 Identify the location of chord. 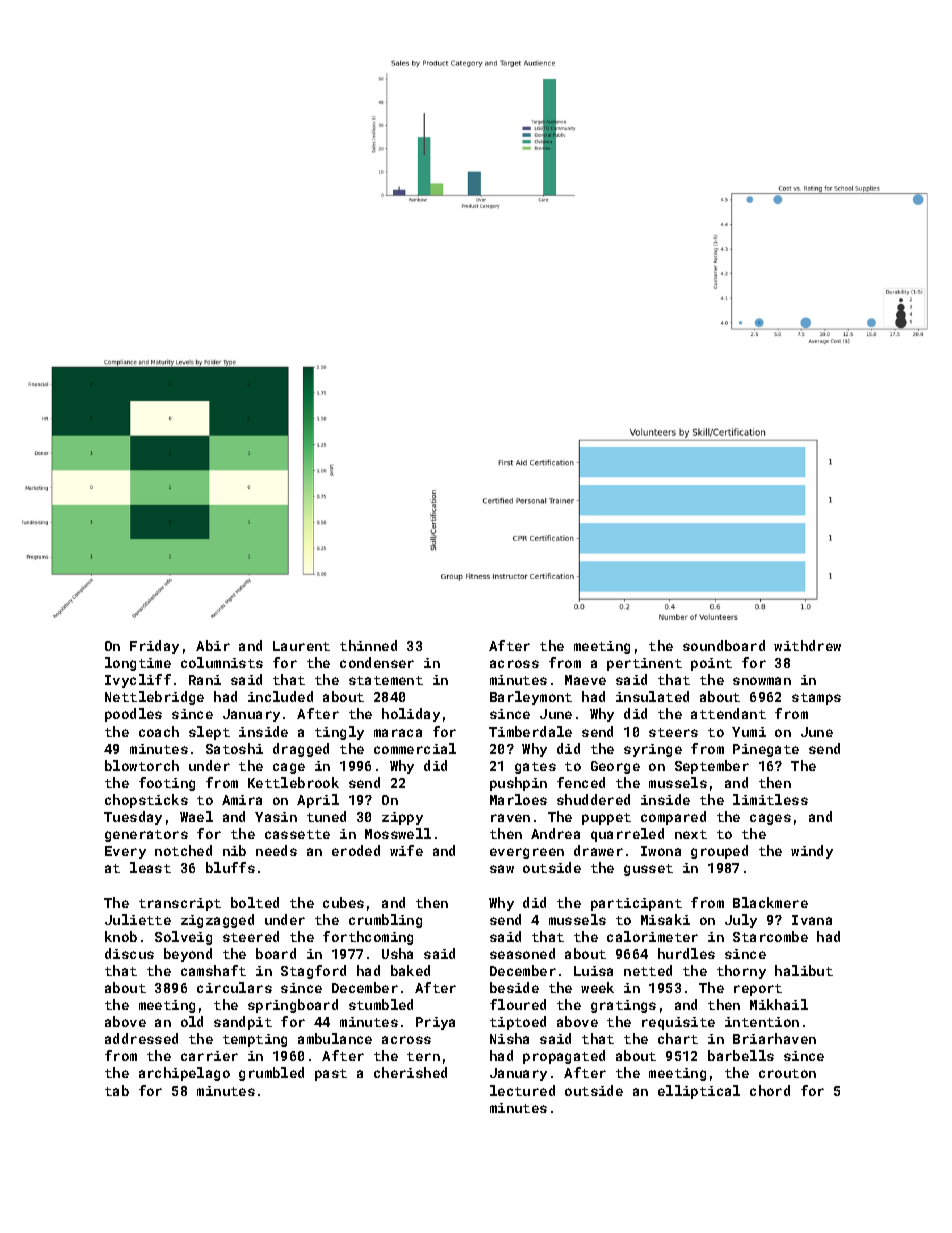
(770, 1090).
